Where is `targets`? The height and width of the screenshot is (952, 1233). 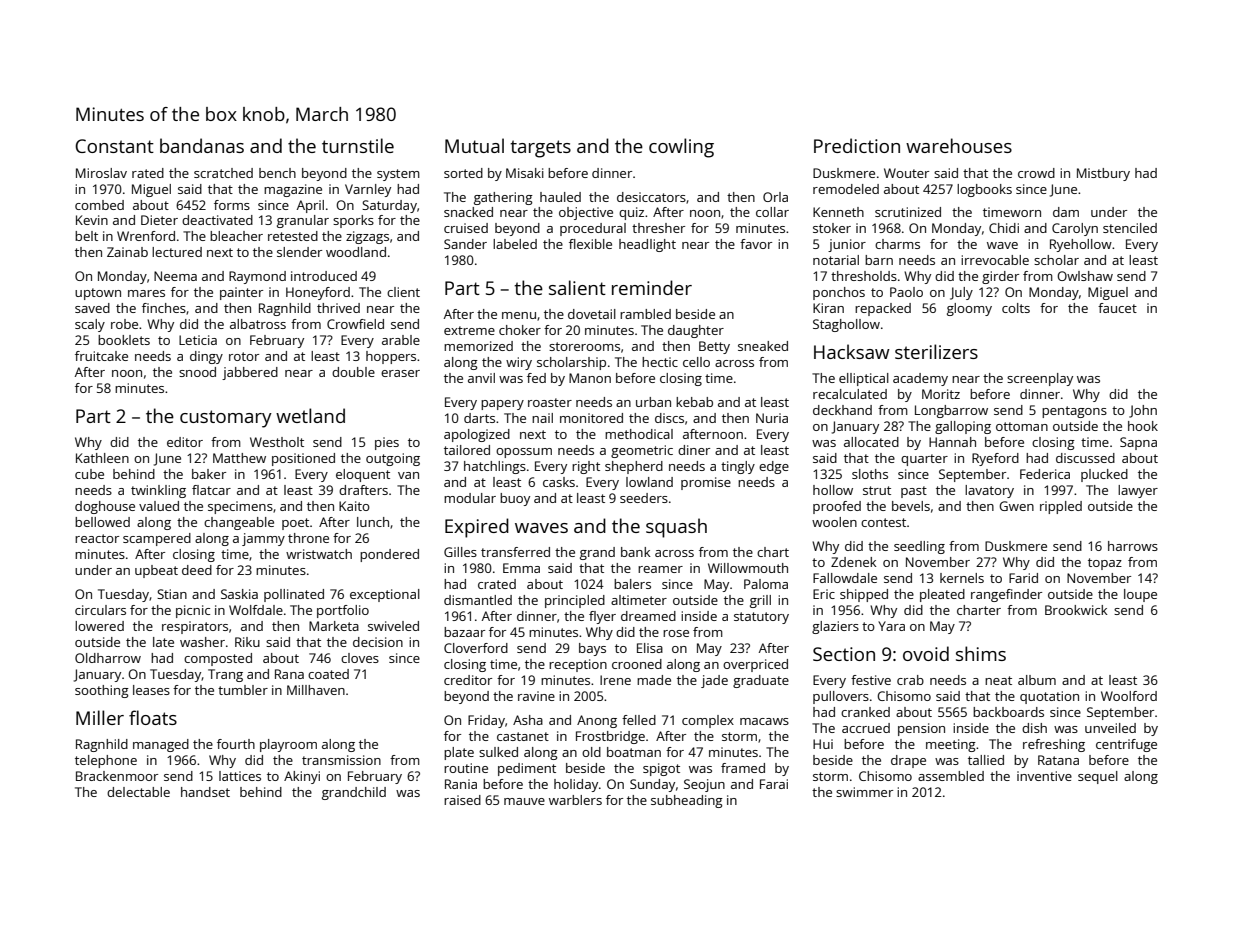 targets is located at coordinates (540, 149).
